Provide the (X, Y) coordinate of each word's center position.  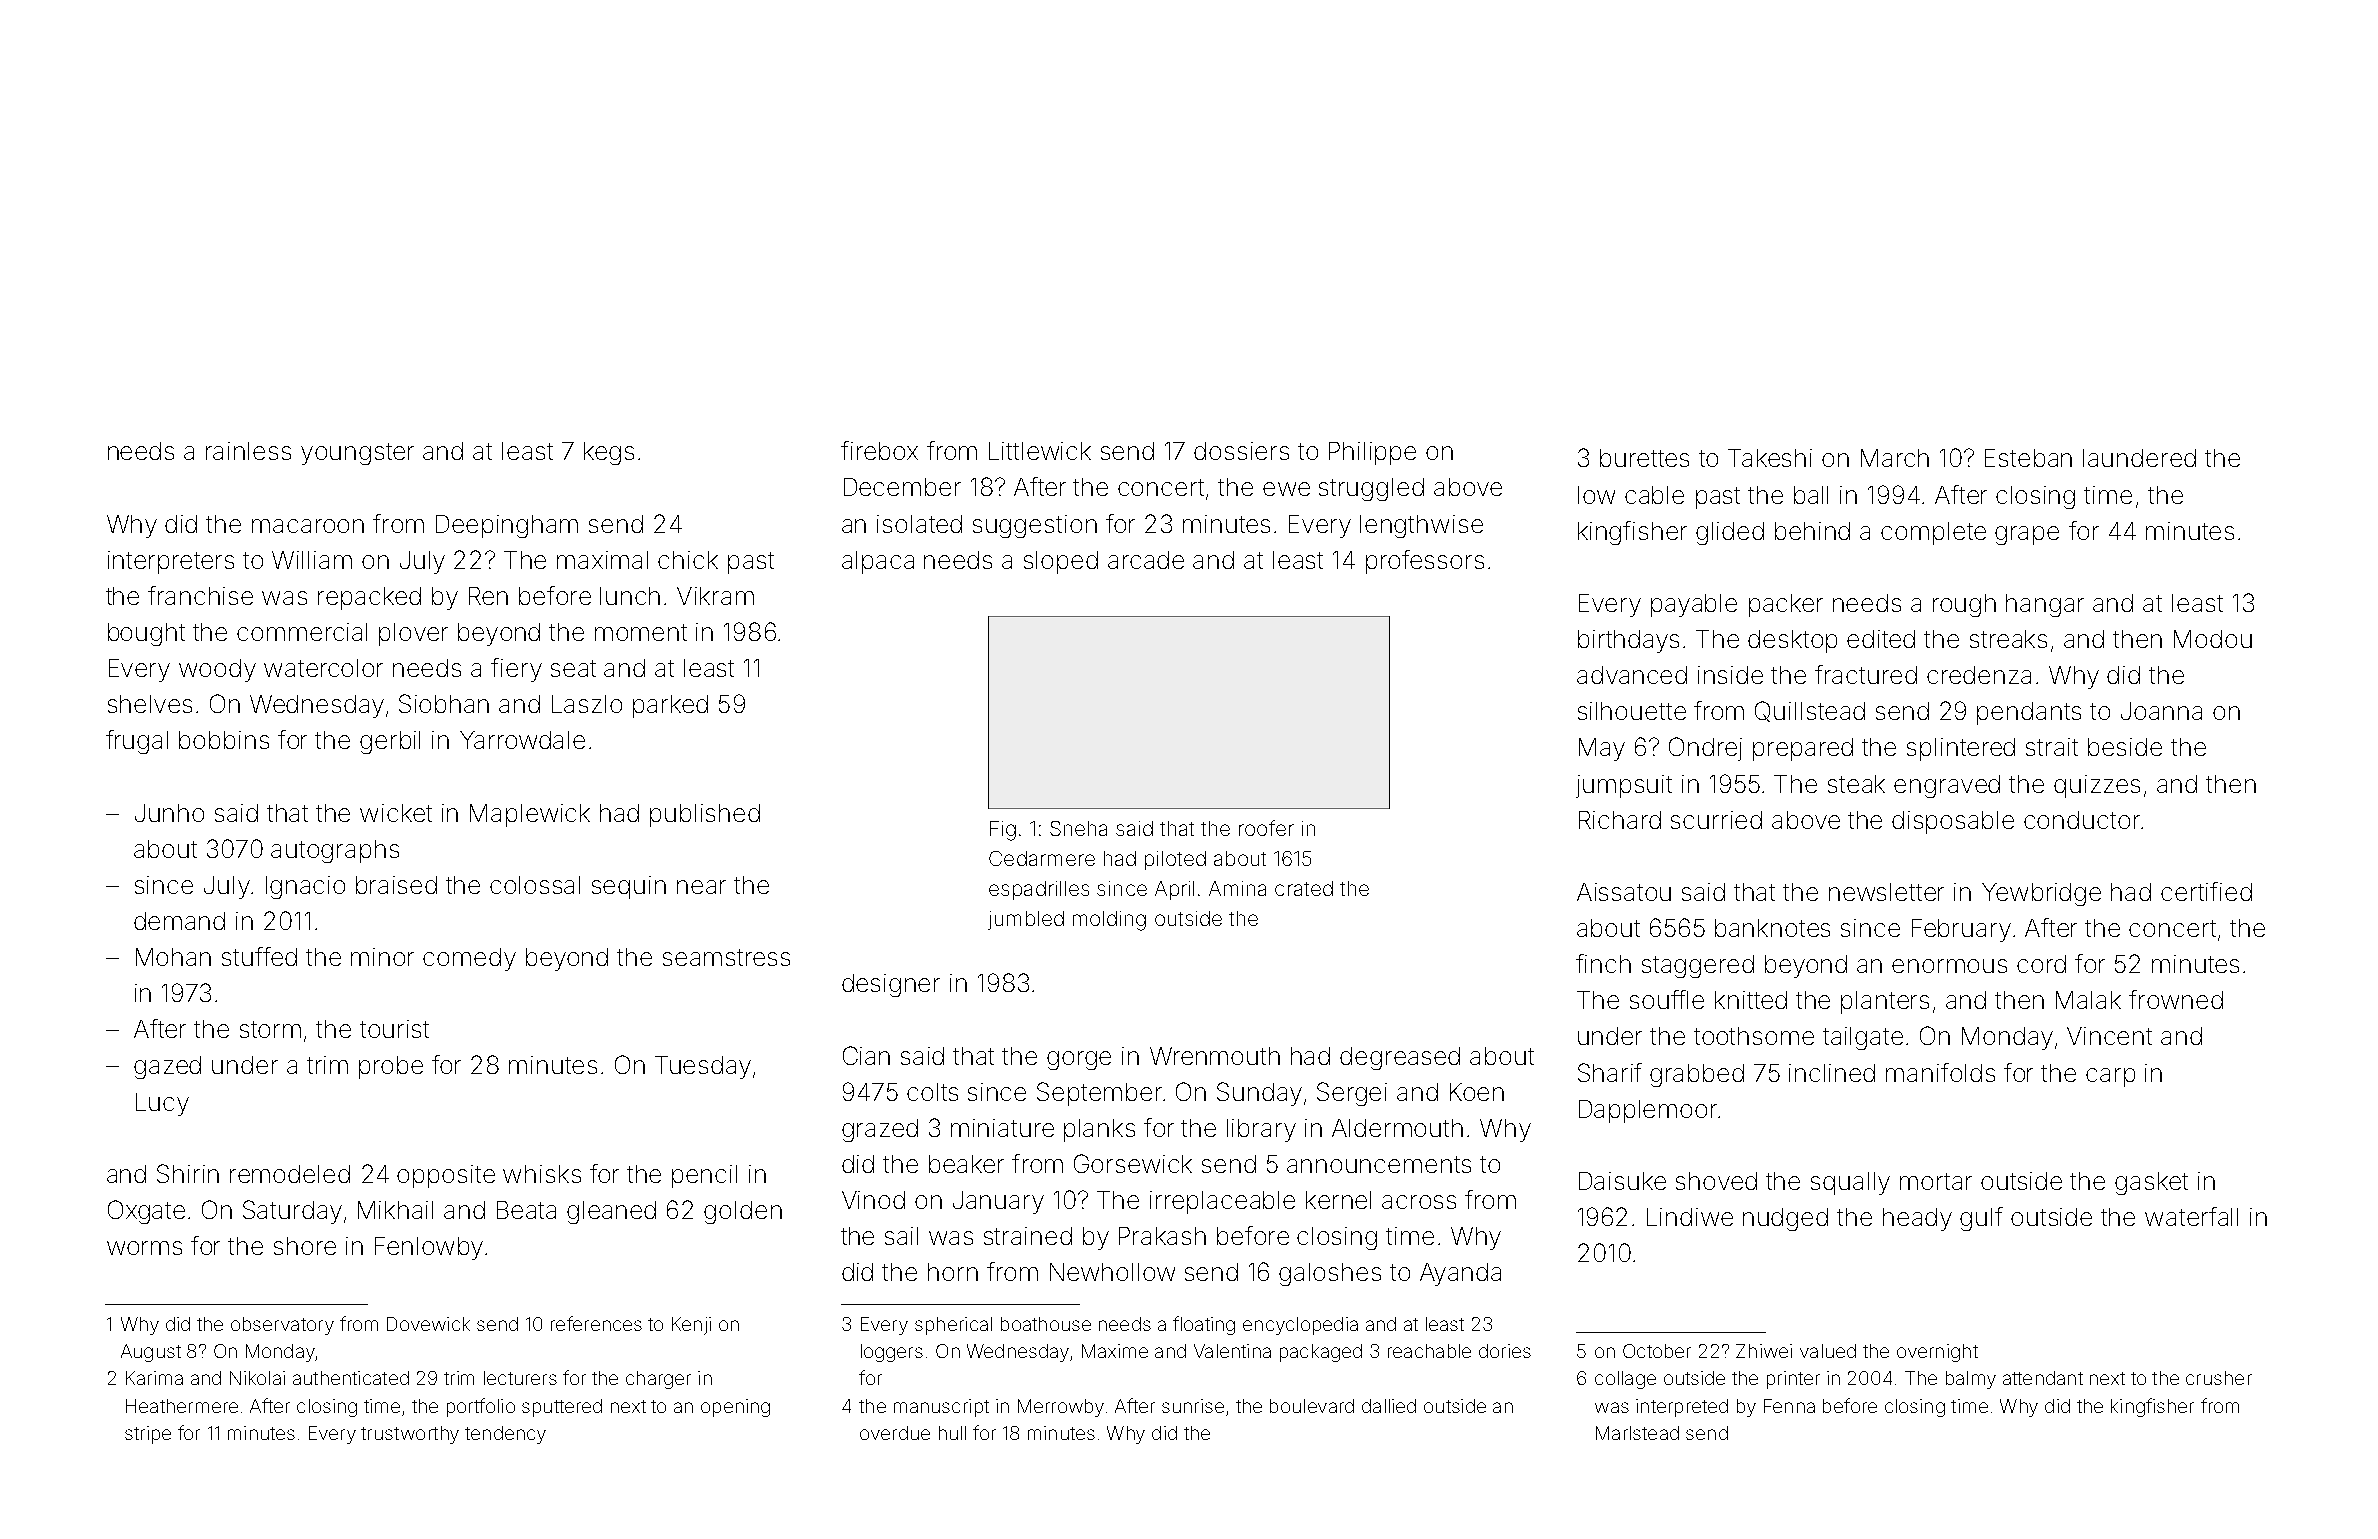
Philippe (1372, 453)
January (998, 1202)
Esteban (2028, 458)
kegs (609, 453)
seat (573, 668)
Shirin (188, 1173)
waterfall (2191, 1216)
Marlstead (1637, 1433)
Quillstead (1810, 711)
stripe (148, 1435)
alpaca (878, 562)
